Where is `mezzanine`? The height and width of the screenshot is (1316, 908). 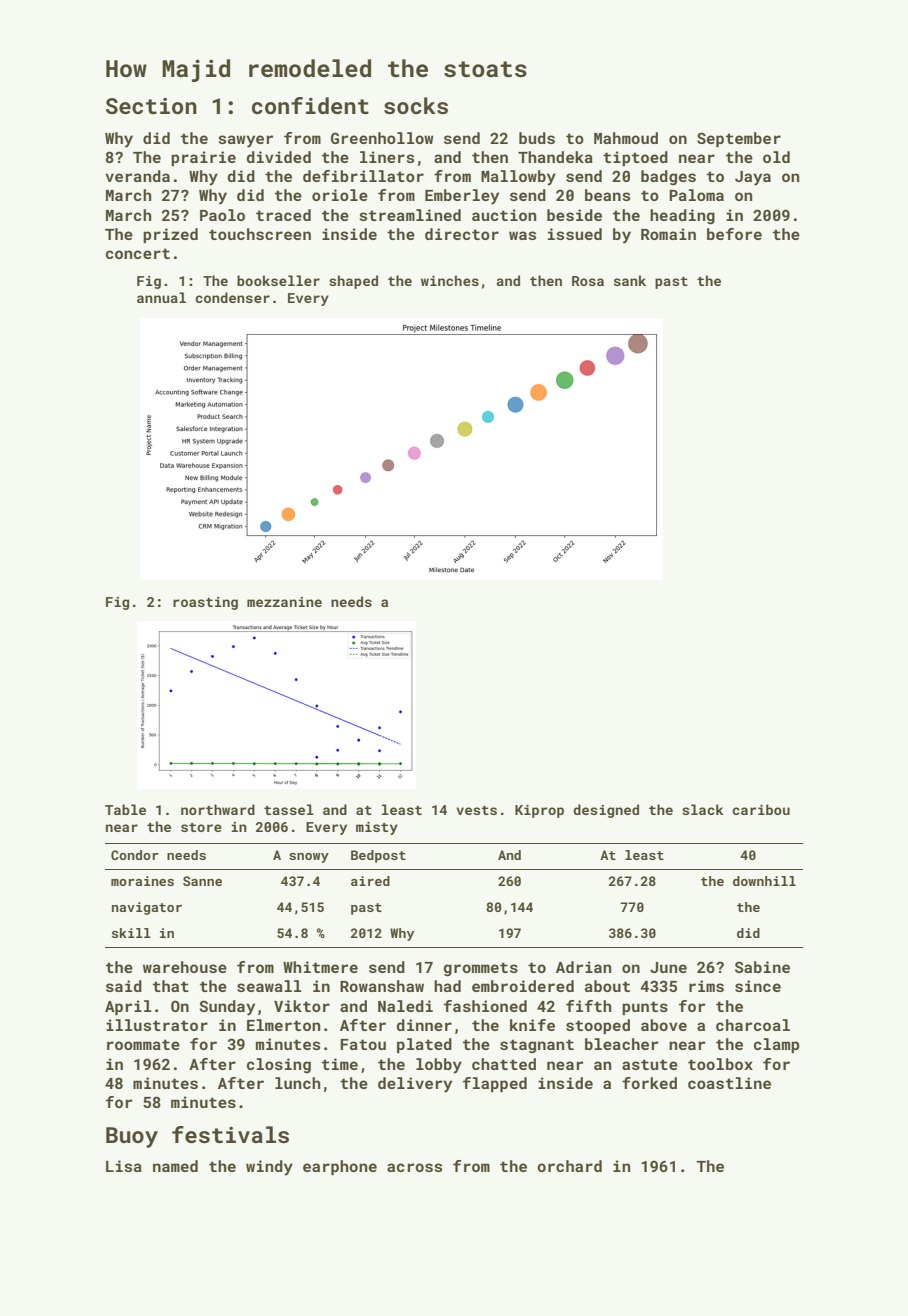 mezzanine is located at coordinates (284, 602).
